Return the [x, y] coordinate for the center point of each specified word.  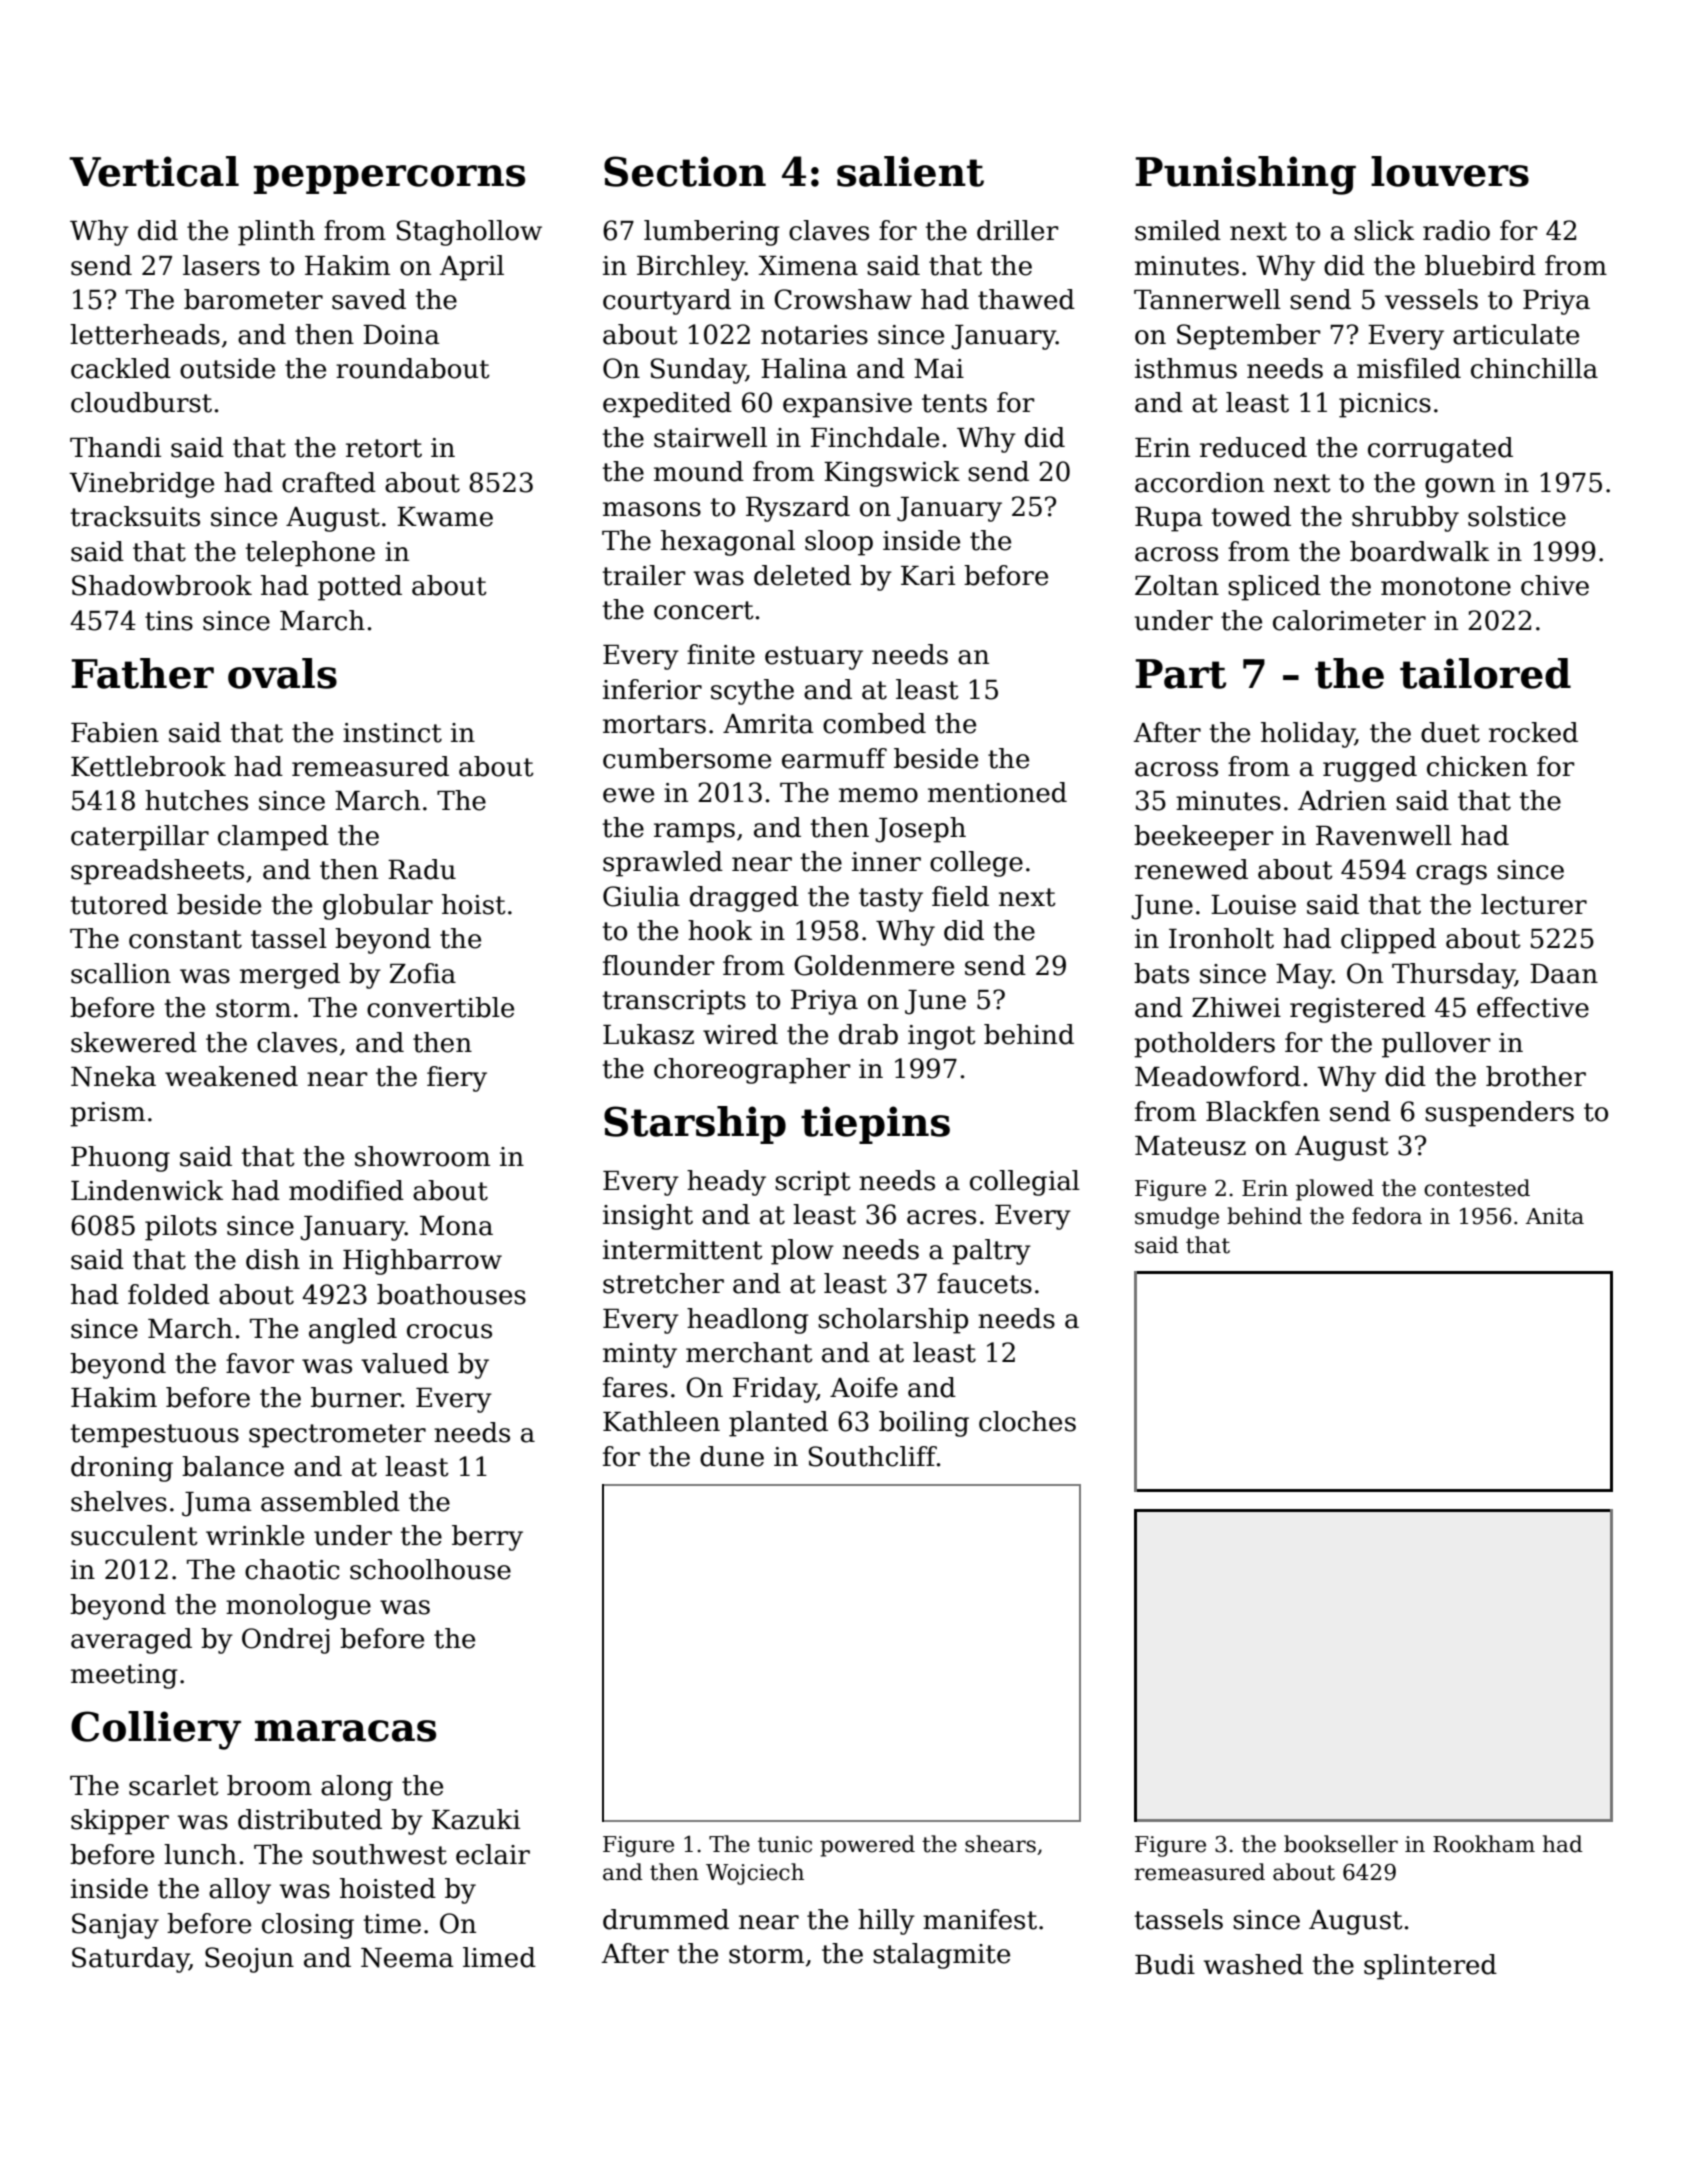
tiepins [875, 1125]
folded [169, 1294]
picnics [1385, 405]
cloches [1027, 1421]
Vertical [154, 171]
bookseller [1341, 1844]
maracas [345, 1731]
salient [910, 171]
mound [699, 471]
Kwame [445, 517]
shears [1000, 1844]
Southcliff [873, 1456]
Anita [1555, 1216]
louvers [1450, 171]
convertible [440, 1007]
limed [499, 1957]
